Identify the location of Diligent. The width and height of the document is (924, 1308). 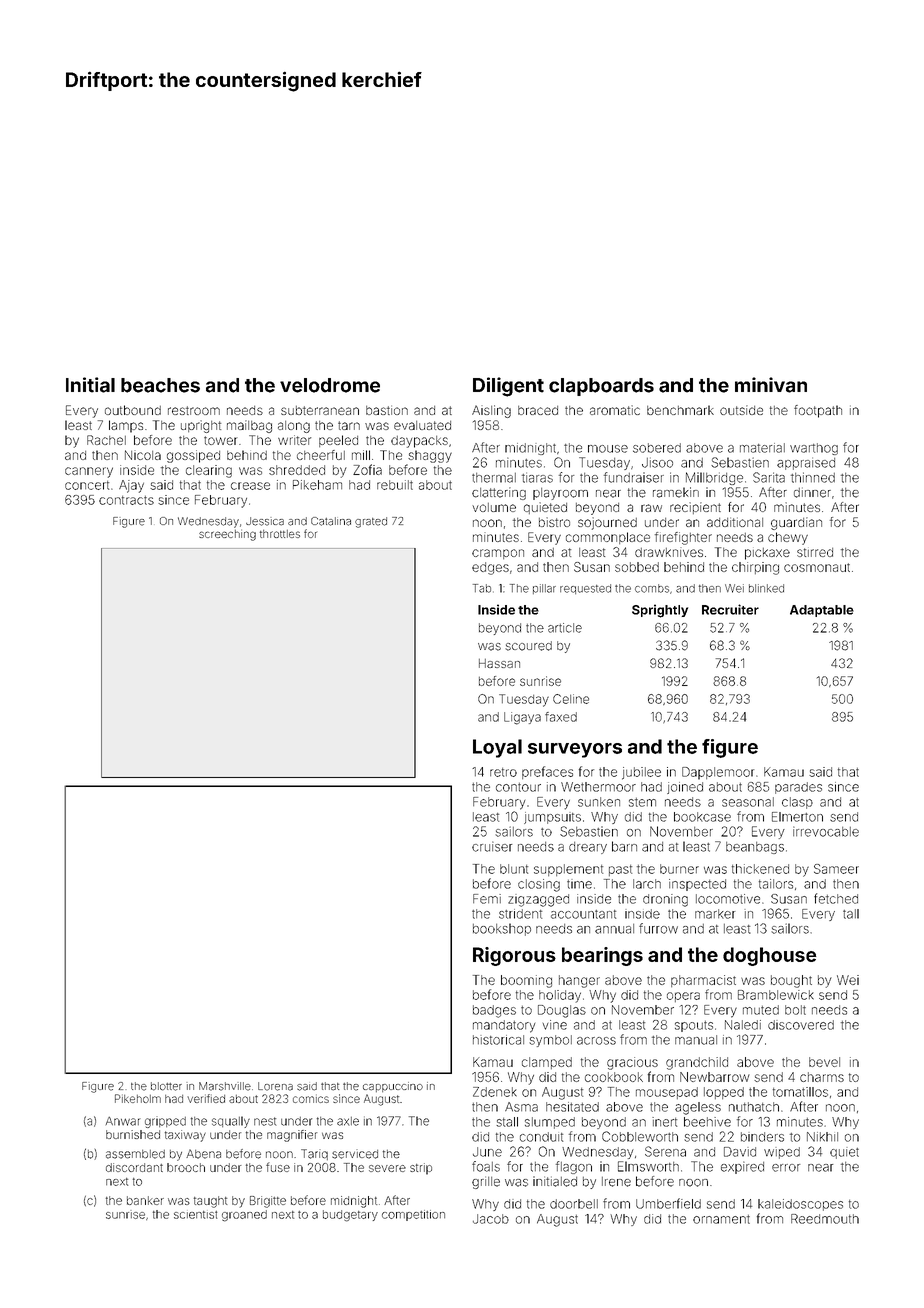
(508, 387).
